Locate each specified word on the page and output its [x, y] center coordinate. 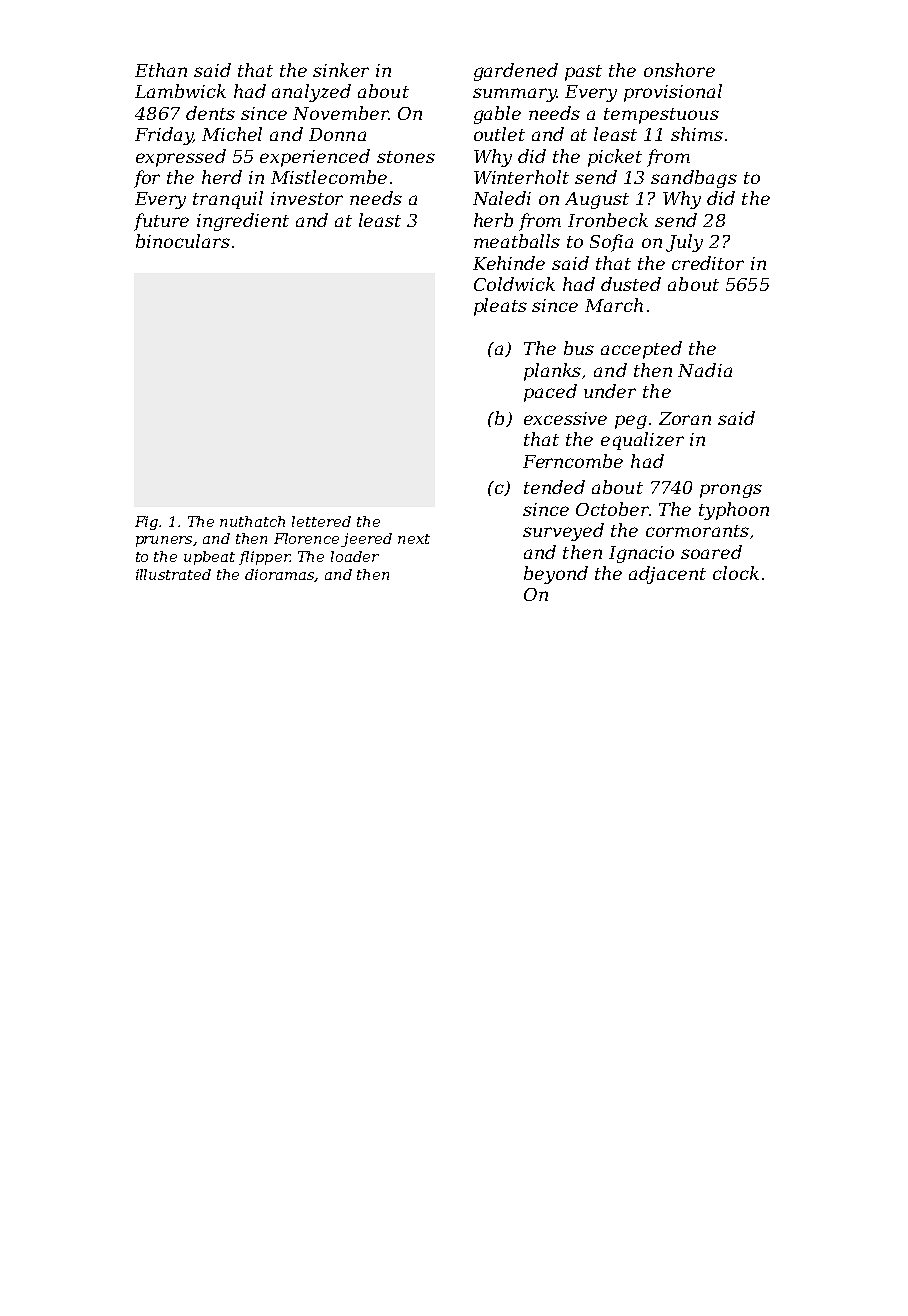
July [684, 243]
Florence [306, 538]
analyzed [311, 93]
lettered [321, 521]
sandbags [694, 179]
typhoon [734, 511]
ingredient [243, 222]
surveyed [563, 532]
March [614, 305]
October [612, 509]
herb [493, 220]
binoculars [183, 241]
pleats [500, 307]
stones [406, 157]
